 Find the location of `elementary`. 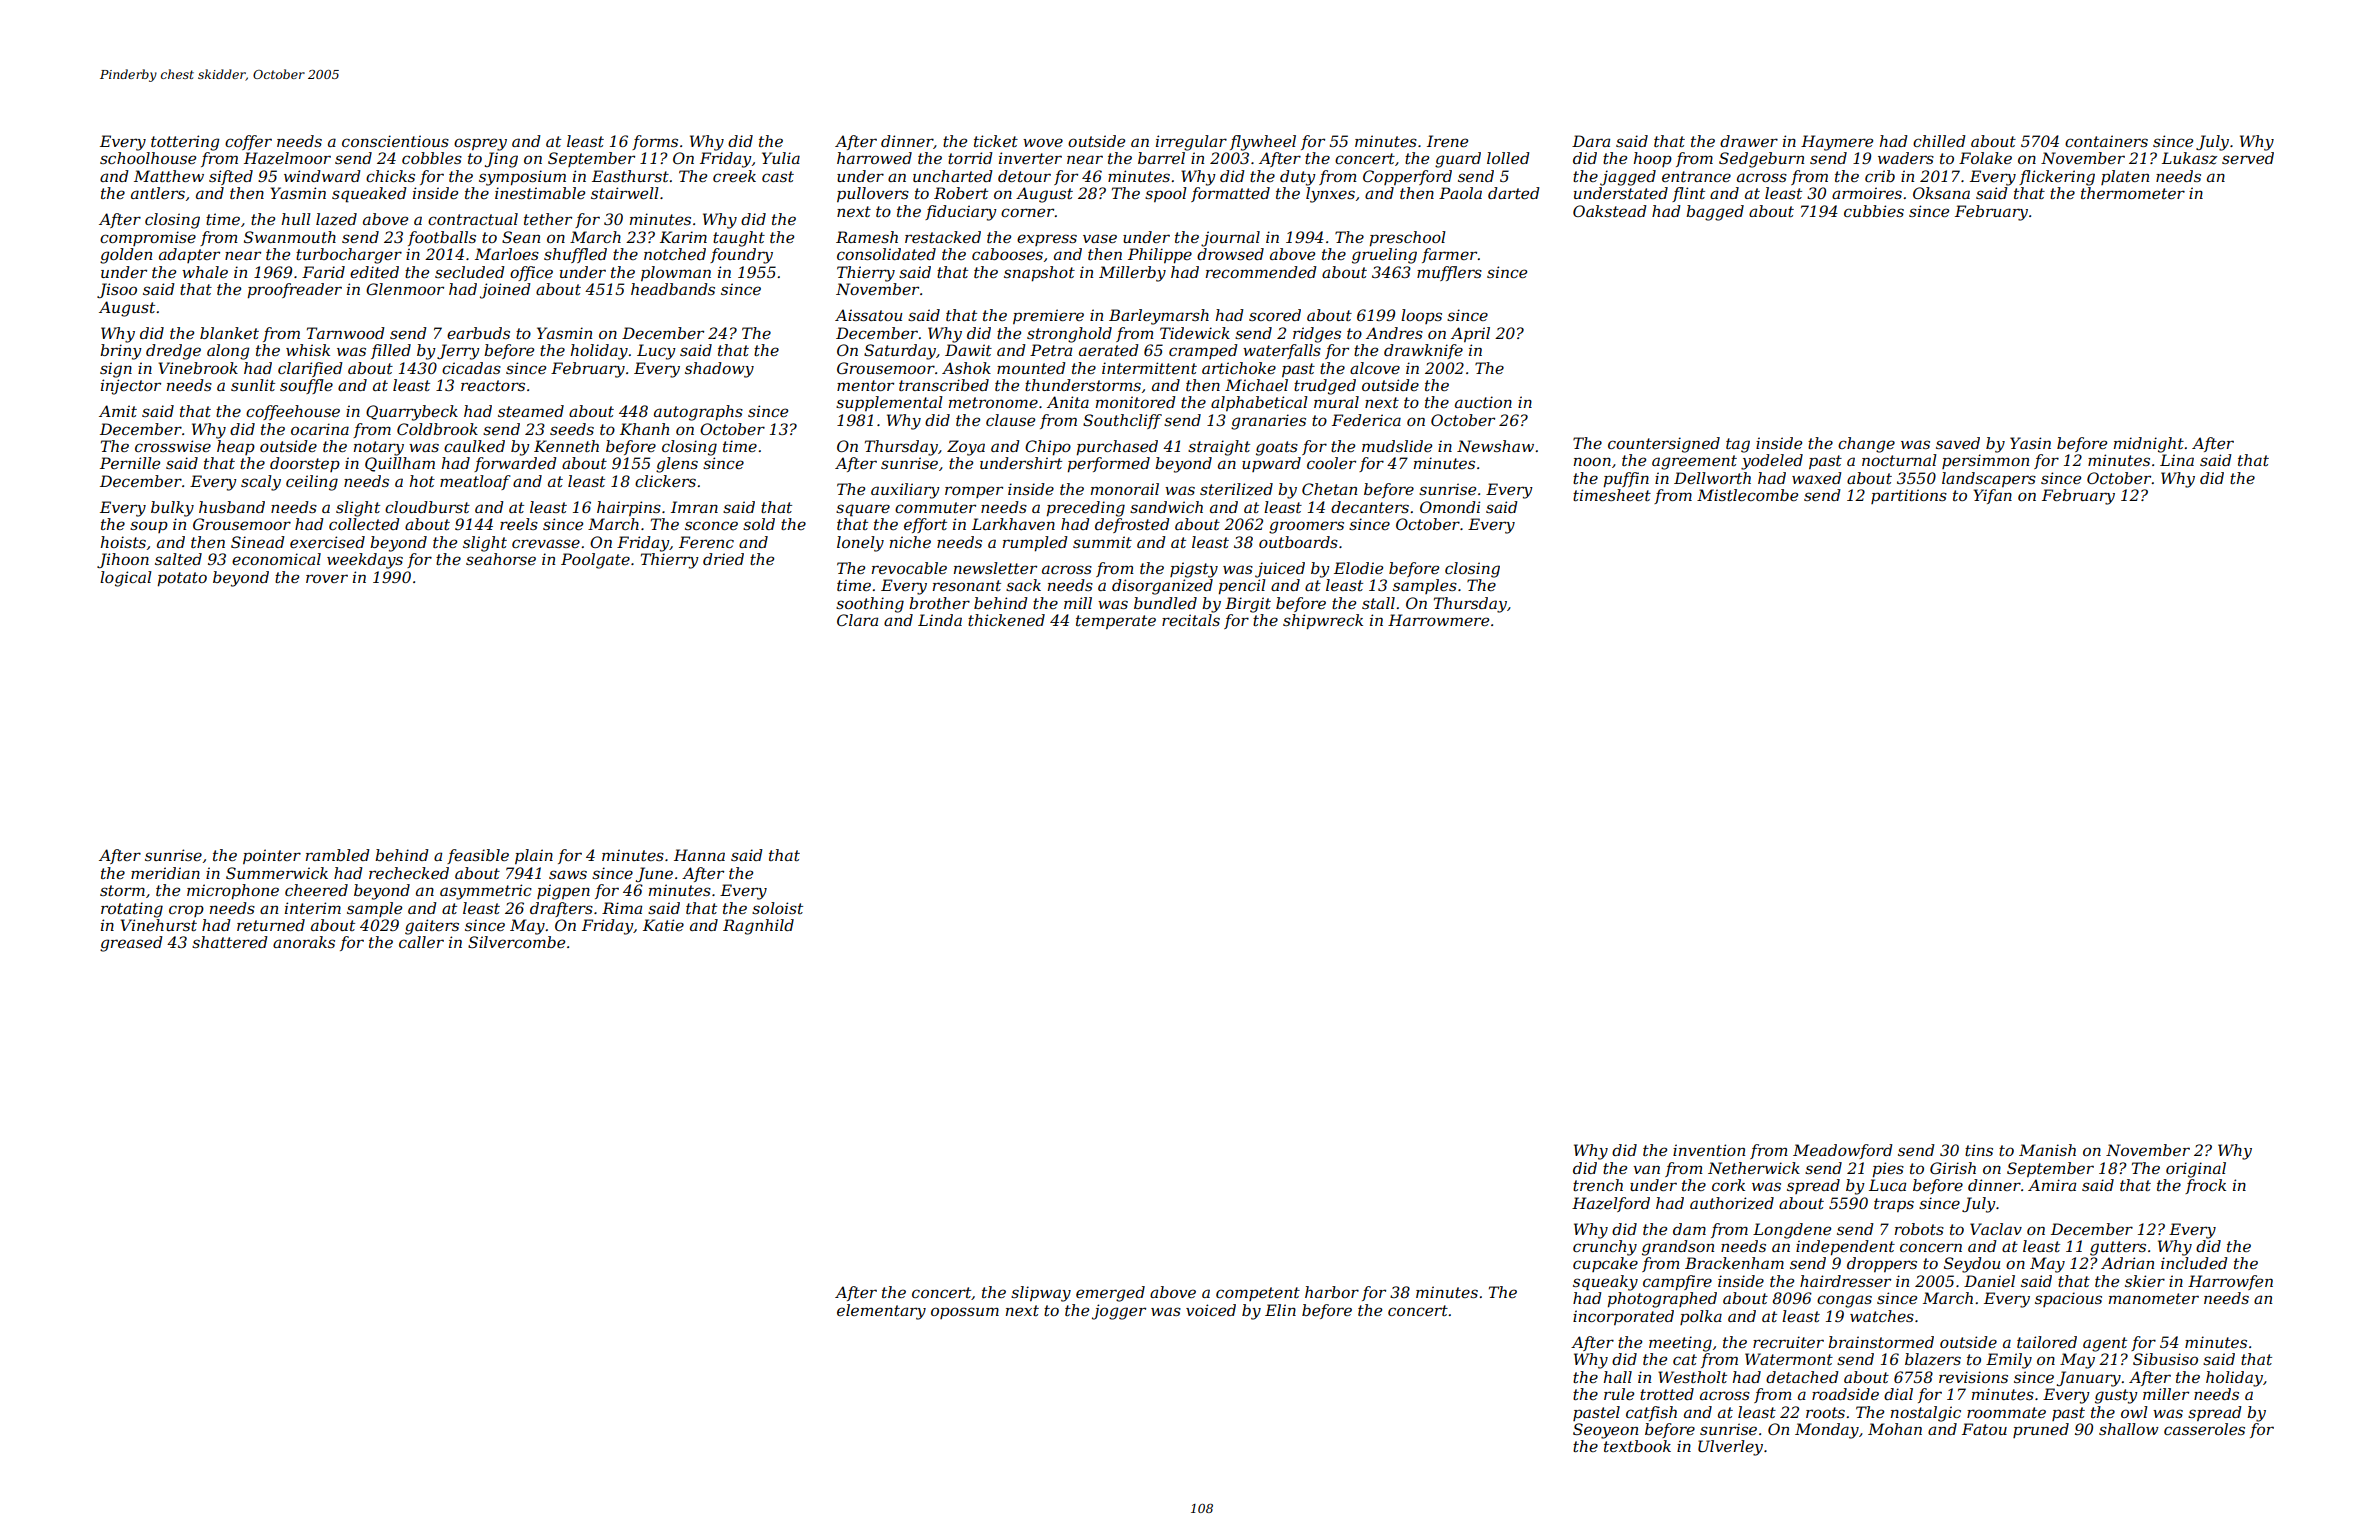

elementary is located at coordinates (881, 1312).
